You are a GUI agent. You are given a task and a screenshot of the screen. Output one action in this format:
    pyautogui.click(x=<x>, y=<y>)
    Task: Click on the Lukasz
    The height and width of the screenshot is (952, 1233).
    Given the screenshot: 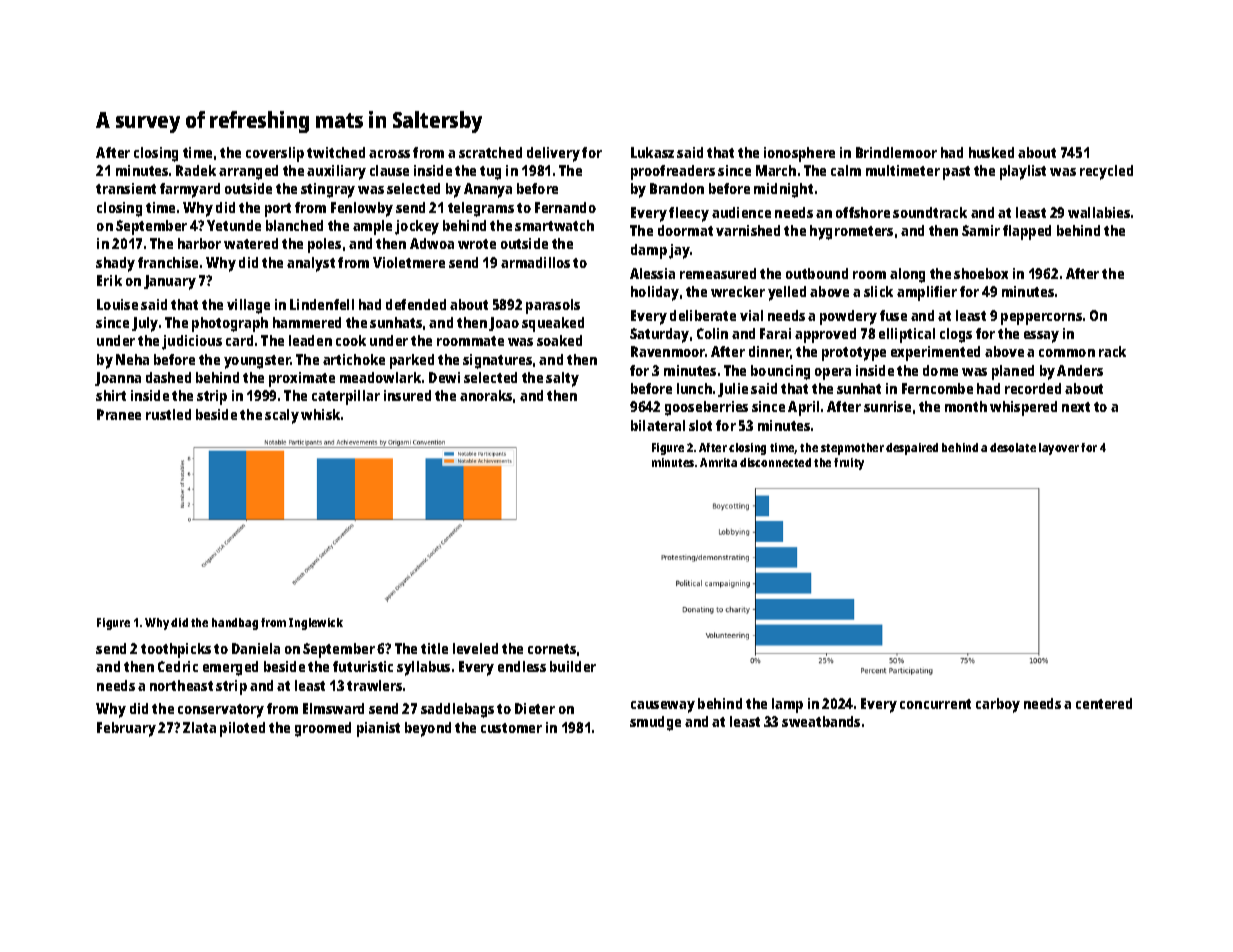 What is the action you would take?
    pyautogui.click(x=652, y=152)
